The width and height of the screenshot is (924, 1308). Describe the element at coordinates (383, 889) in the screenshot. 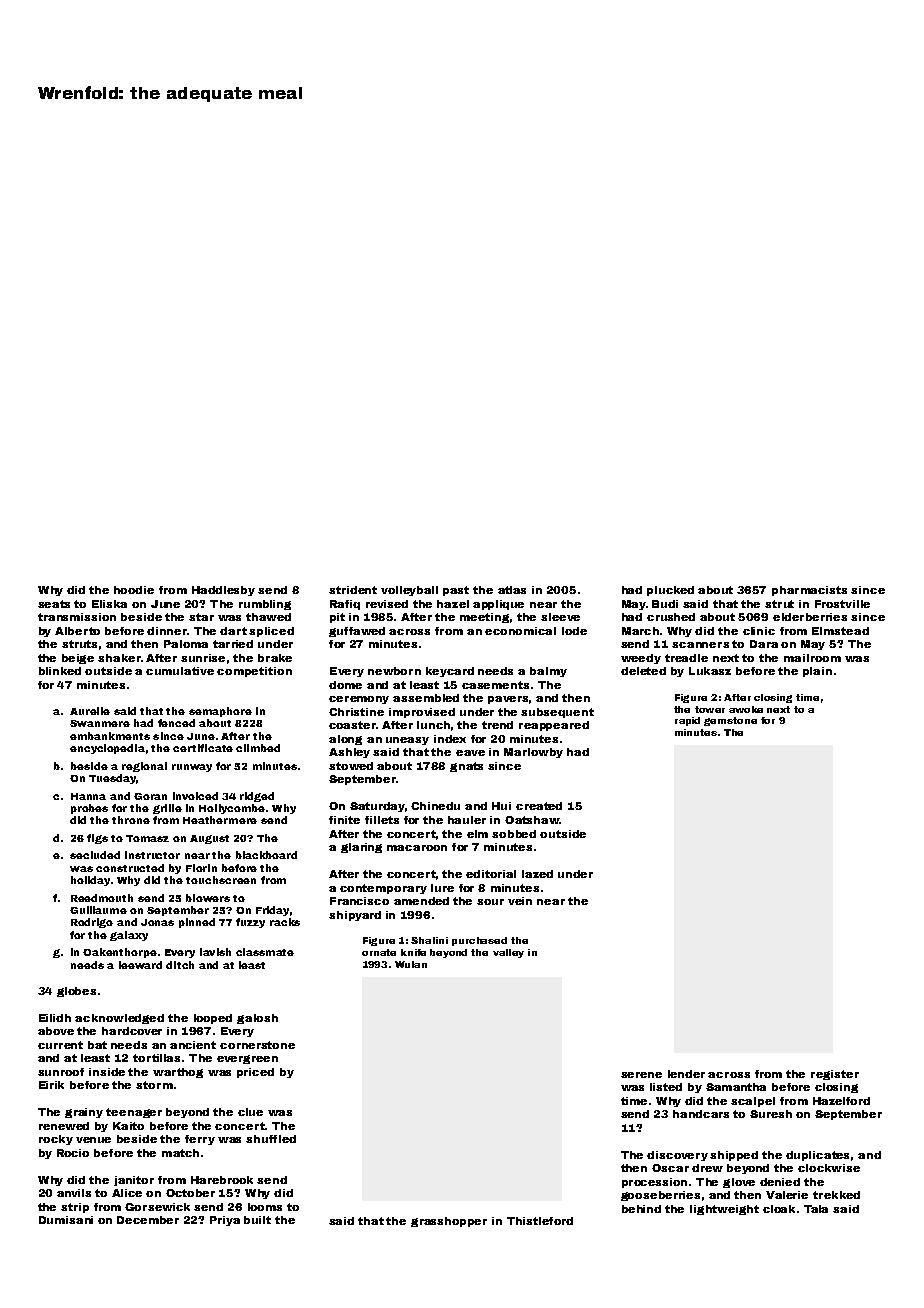

I see `contemporary` at that location.
